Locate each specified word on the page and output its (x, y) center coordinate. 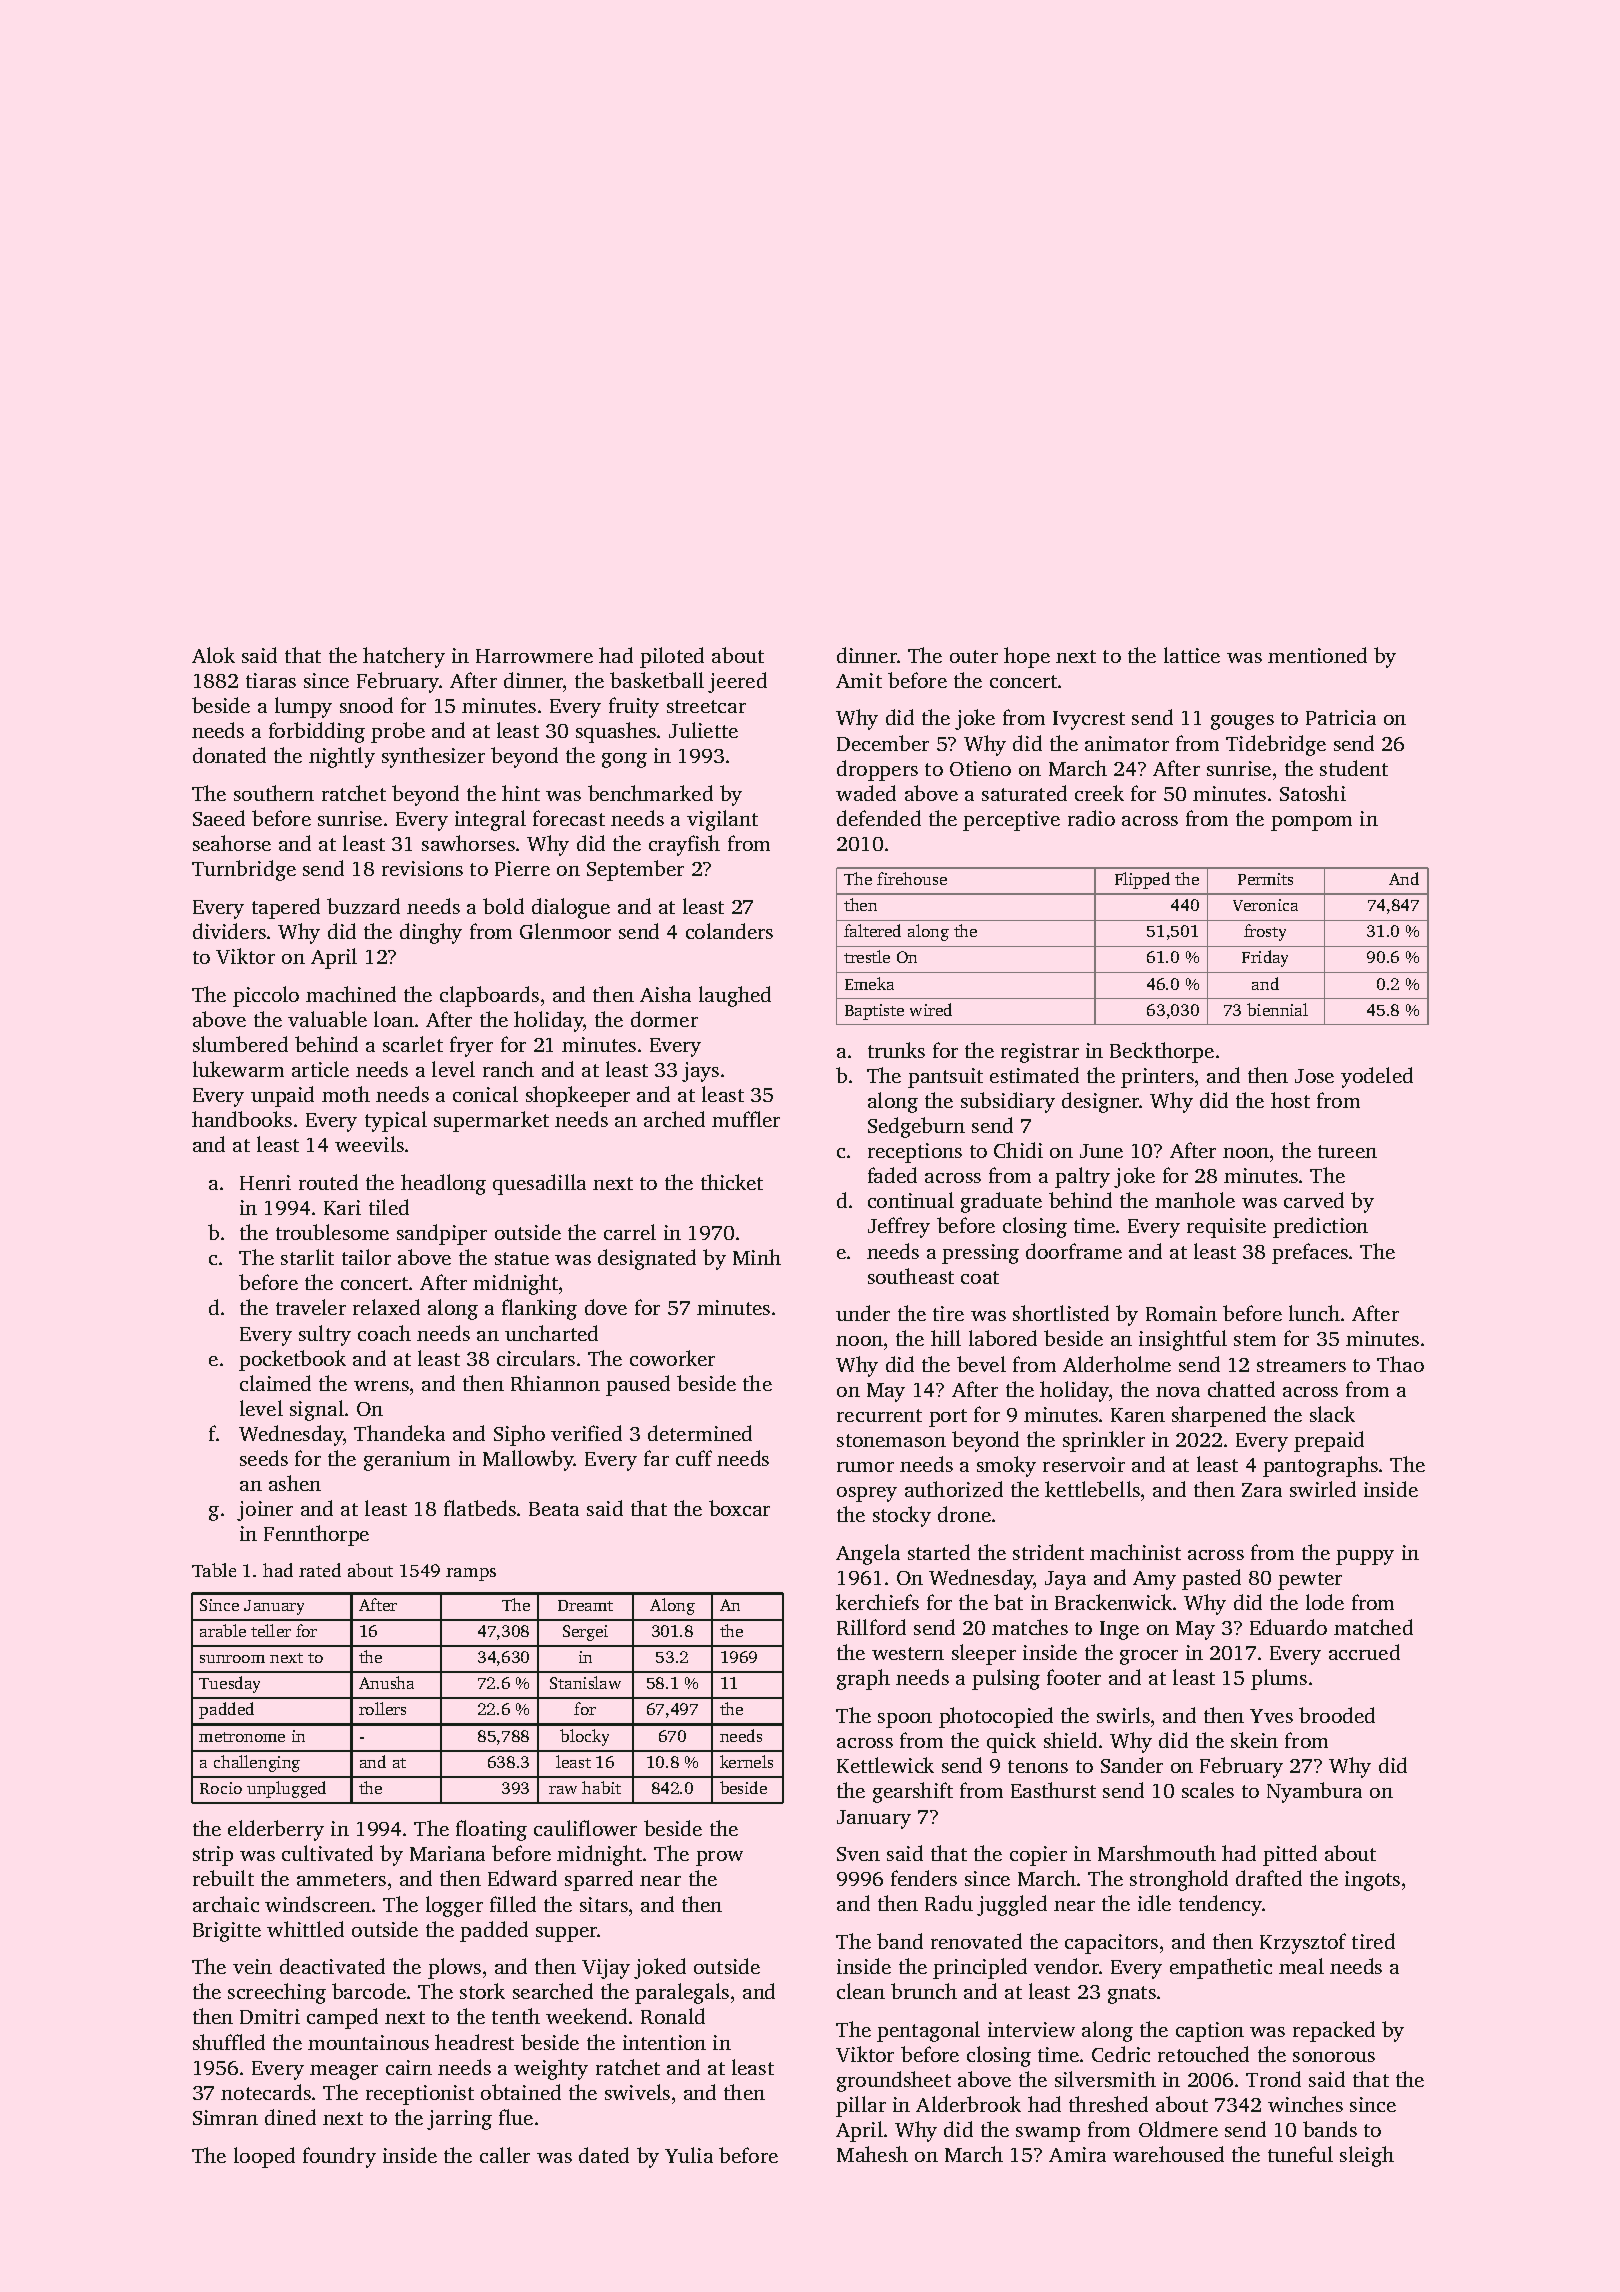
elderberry (276, 1830)
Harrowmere (534, 656)
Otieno (980, 768)
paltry (1082, 1177)
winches (1305, 2104)
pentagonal (928, 2031)
